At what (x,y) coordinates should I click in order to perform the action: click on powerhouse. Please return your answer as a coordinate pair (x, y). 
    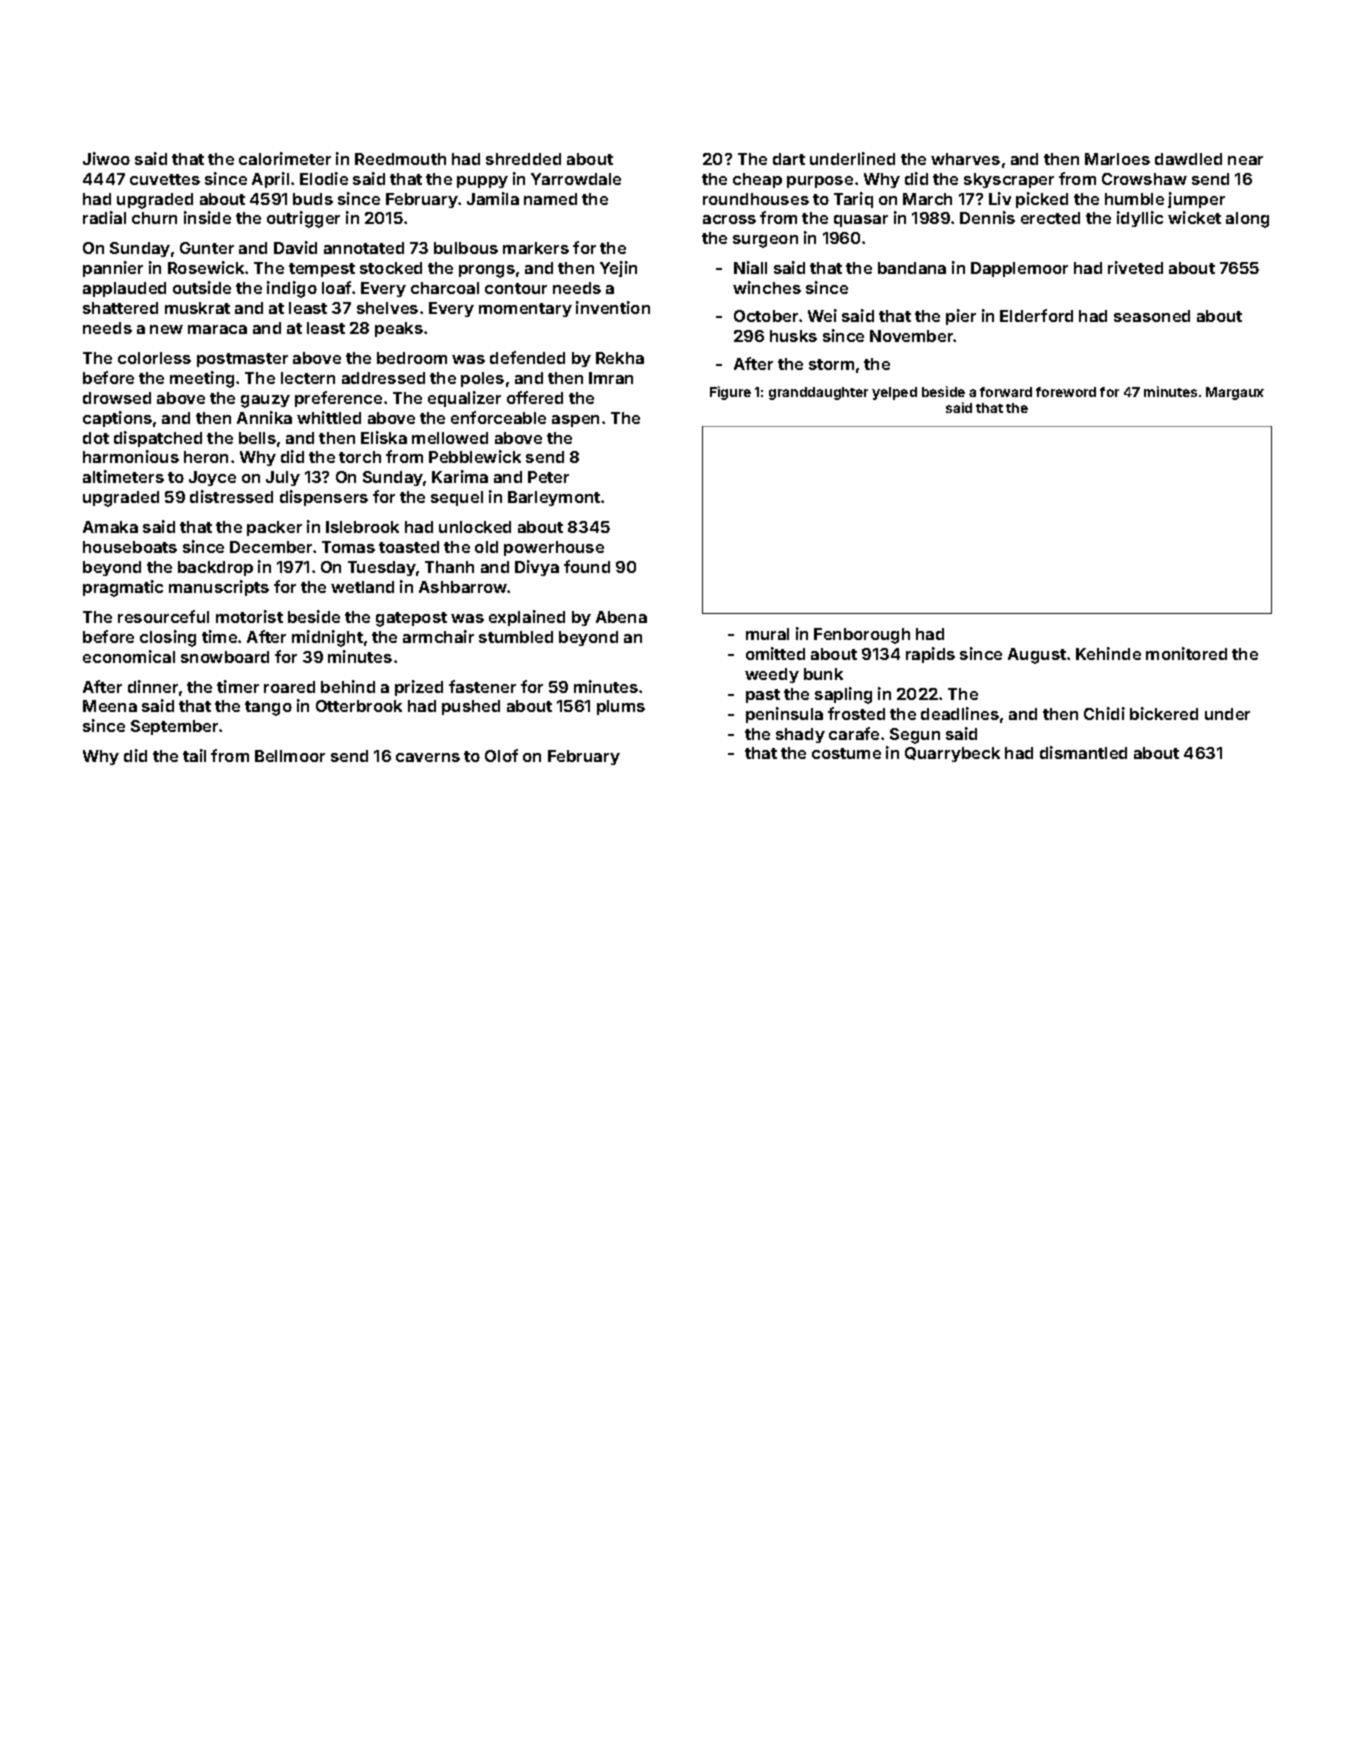
    Looking at the image, I should click on (554, 548).
